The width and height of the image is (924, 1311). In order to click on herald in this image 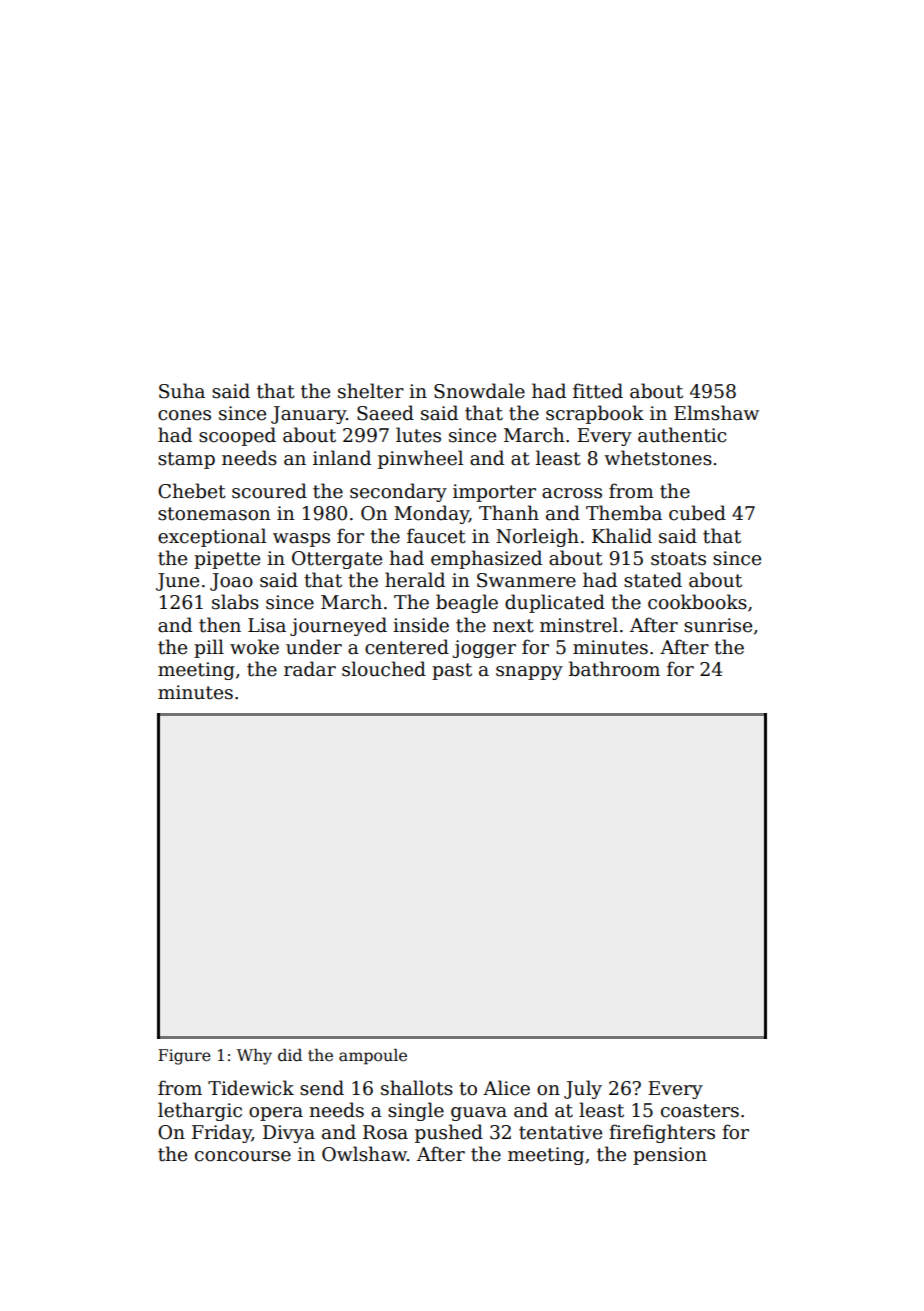, I will do `click(415, 580)`.
